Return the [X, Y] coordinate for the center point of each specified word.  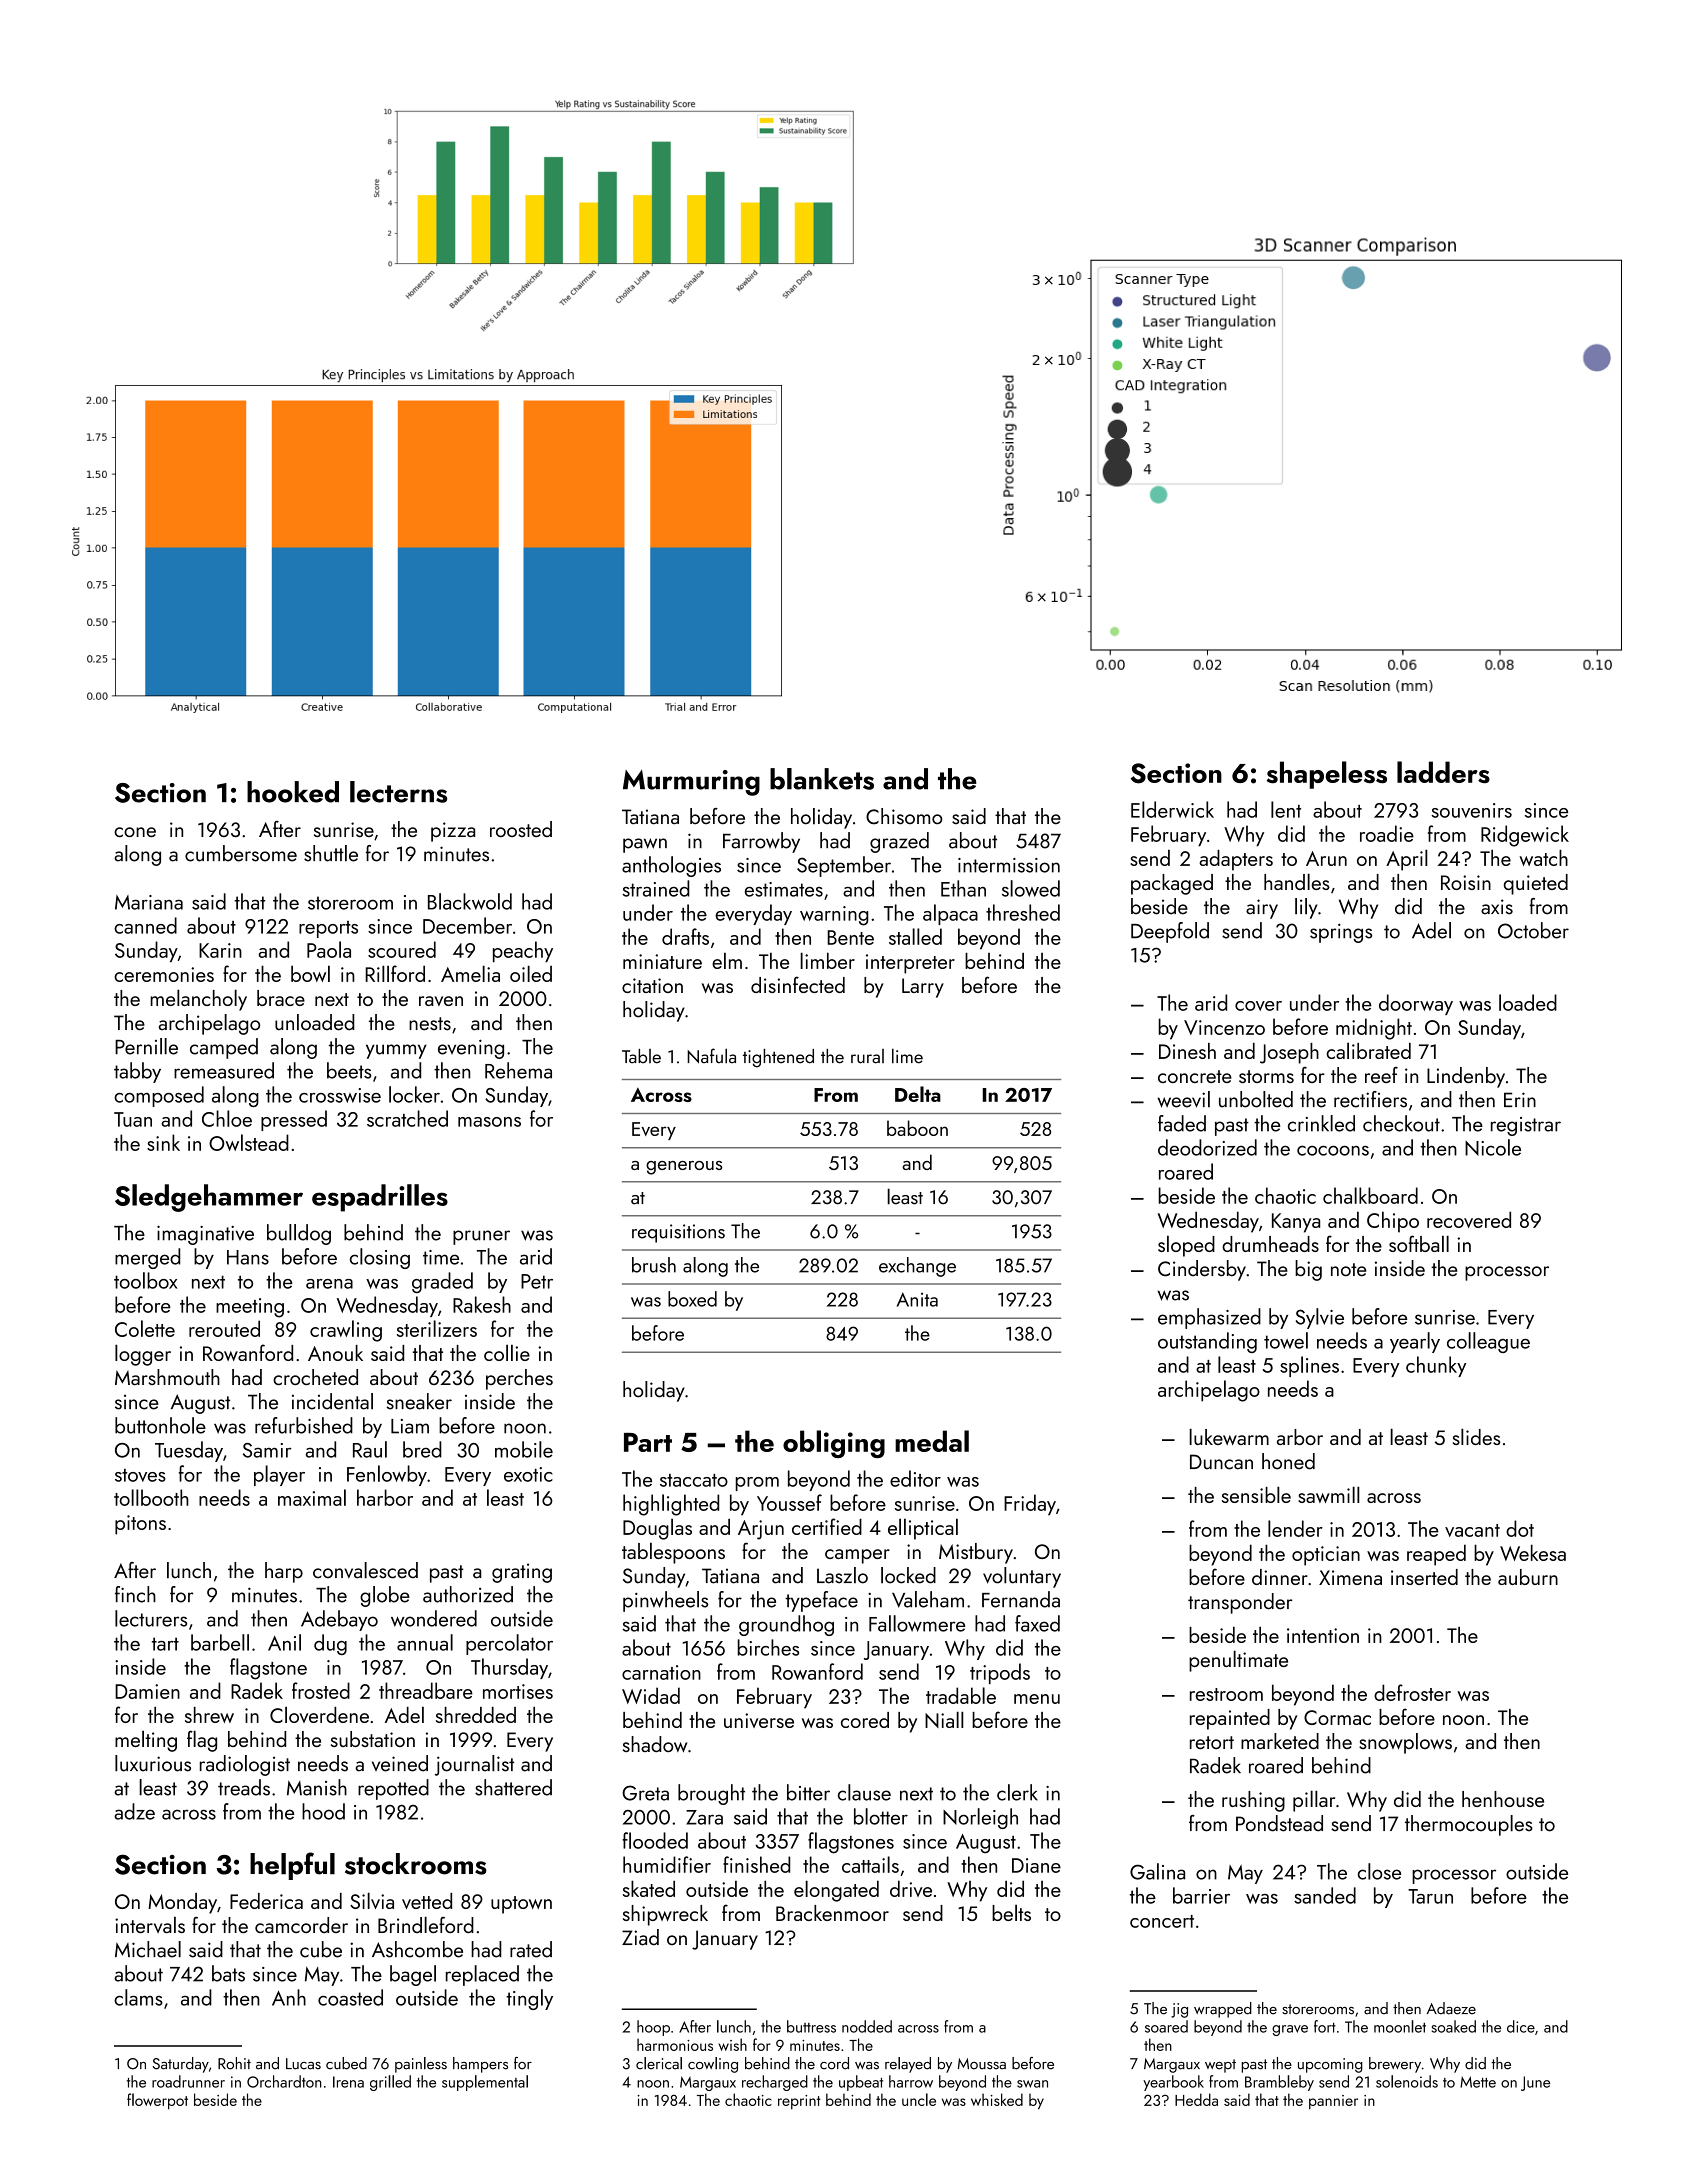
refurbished [304, 1425]
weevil [1183, 1099]
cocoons [1333, 1150]
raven [441, 1001]
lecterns [398, 792]
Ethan [963, 888]
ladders [1443, 772]
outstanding [1207, 1342]
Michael [148, 1949]
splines [1309, 1366]
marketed [1280, 1741]
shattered [513, 1787]
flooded [655, 1840]
